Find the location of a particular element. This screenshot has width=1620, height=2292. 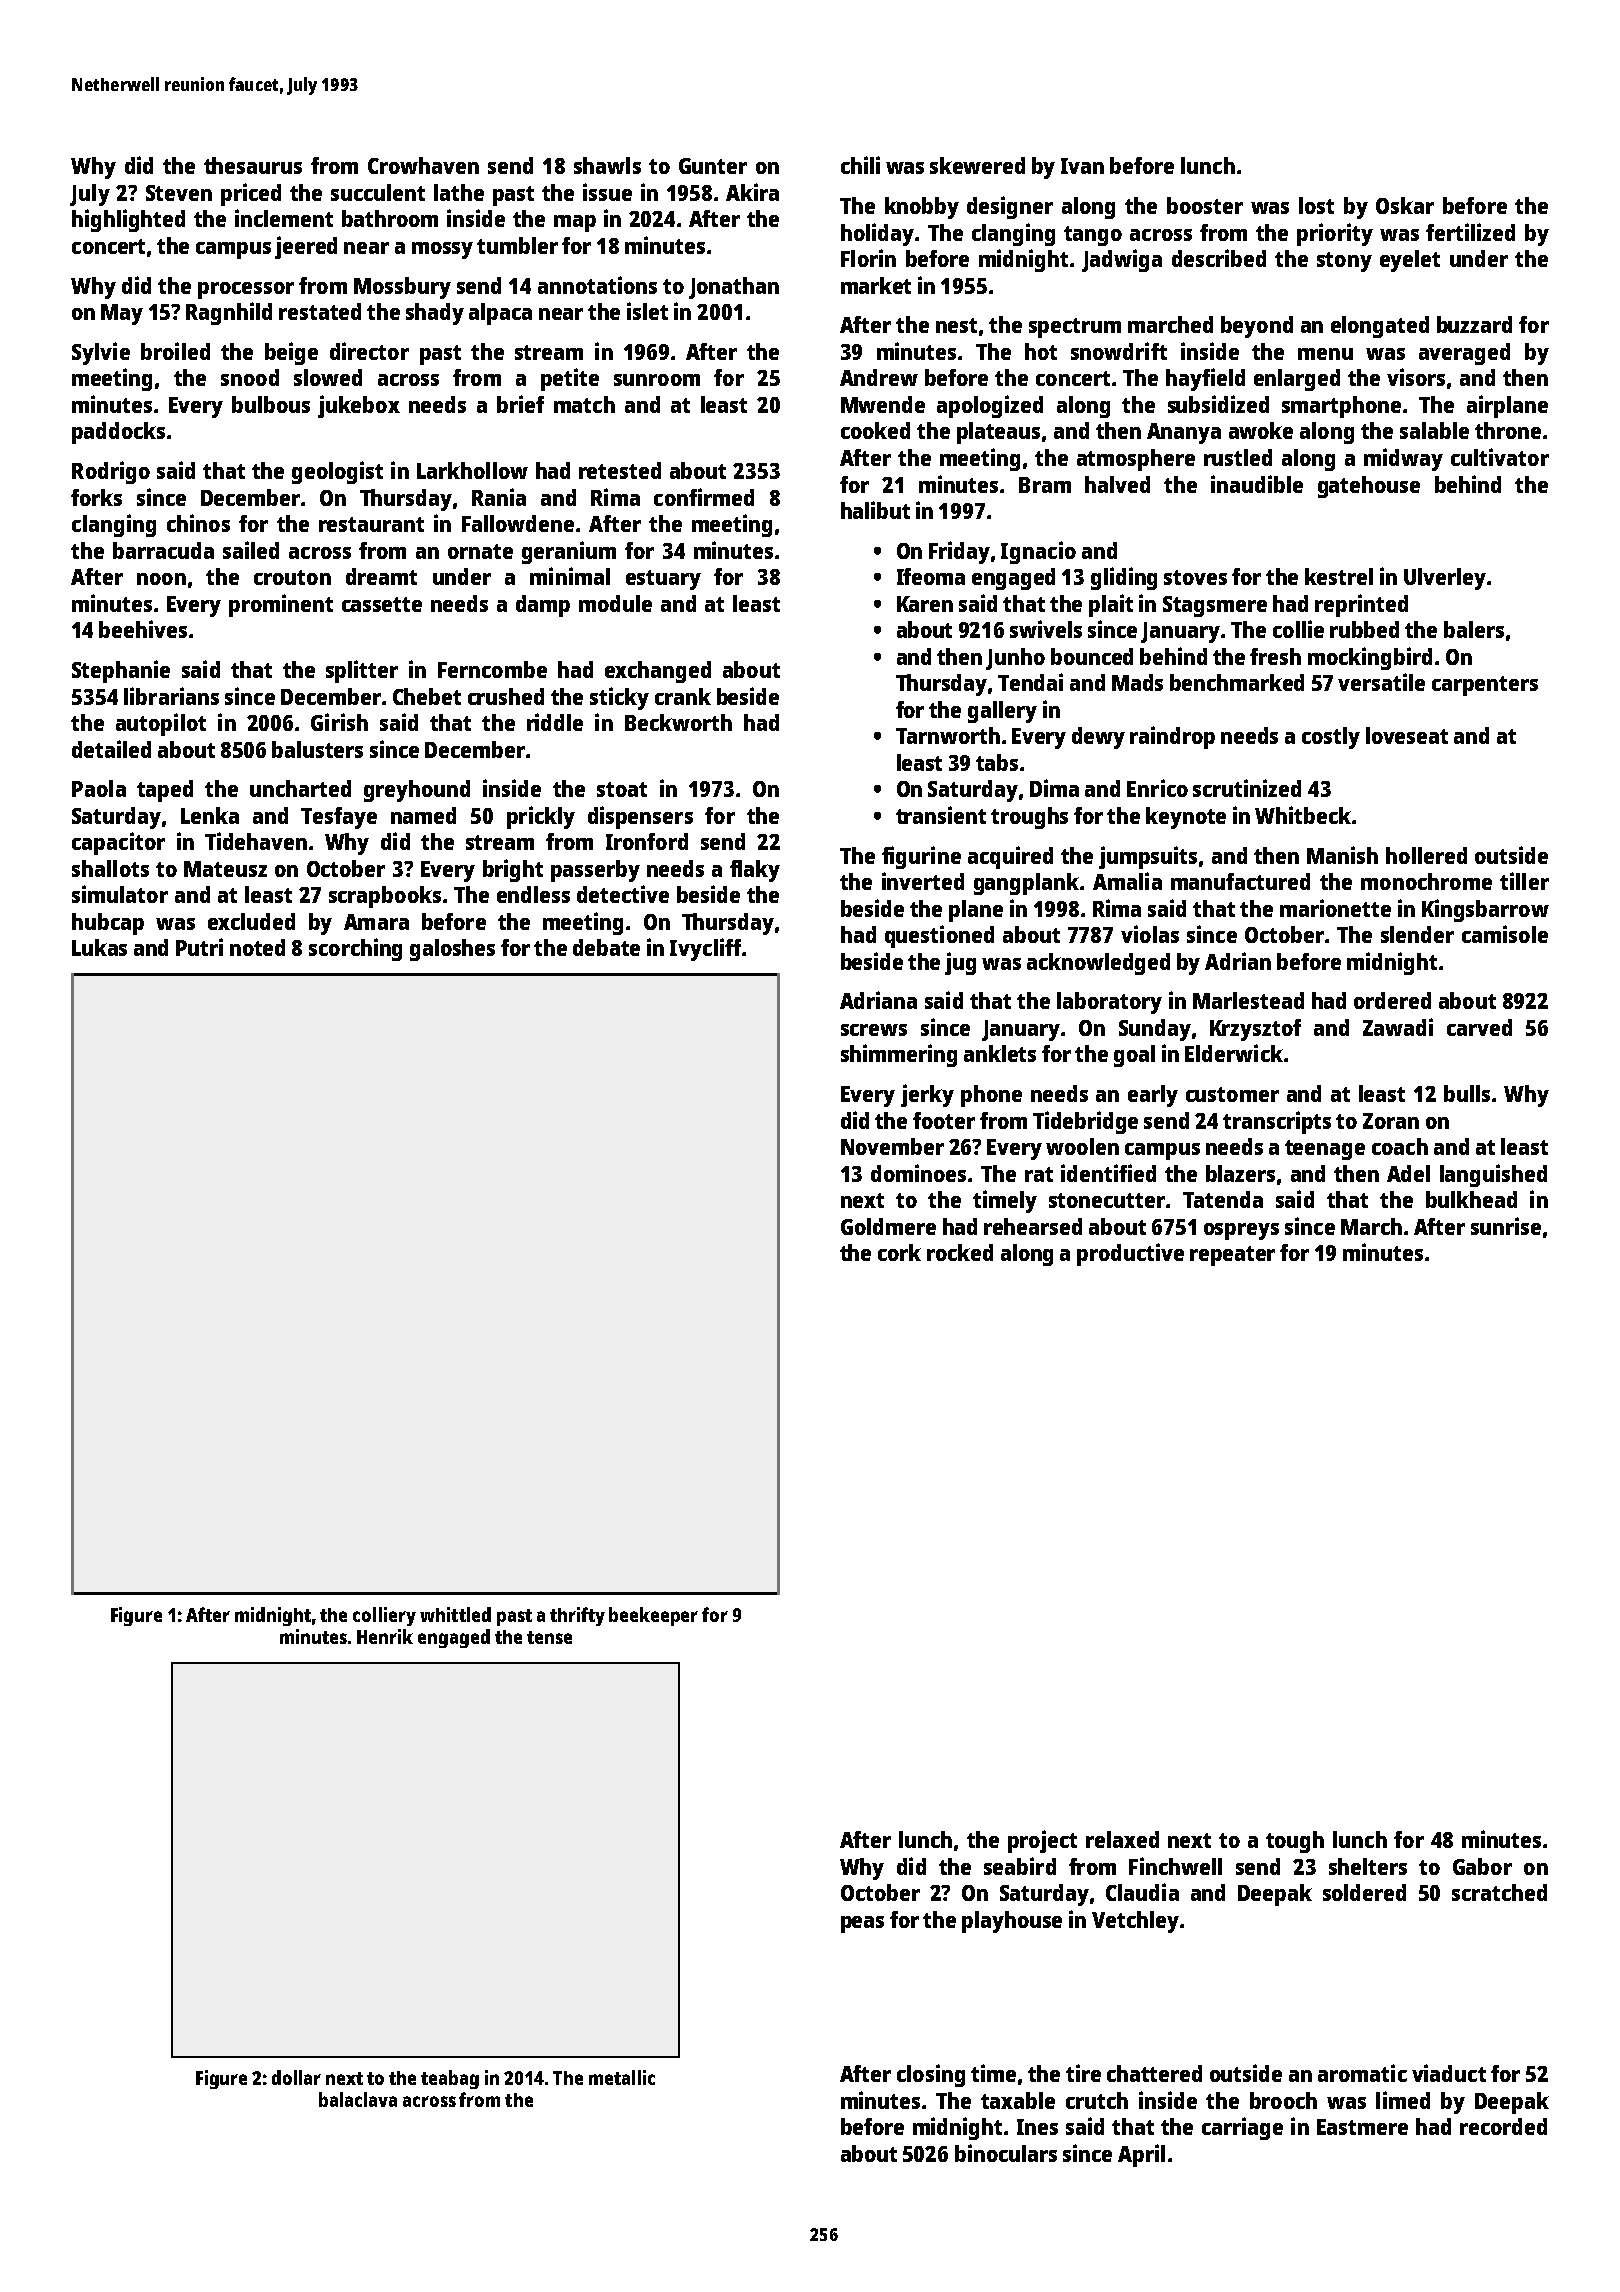

Ivan is located at coordinates (1082, 166).
